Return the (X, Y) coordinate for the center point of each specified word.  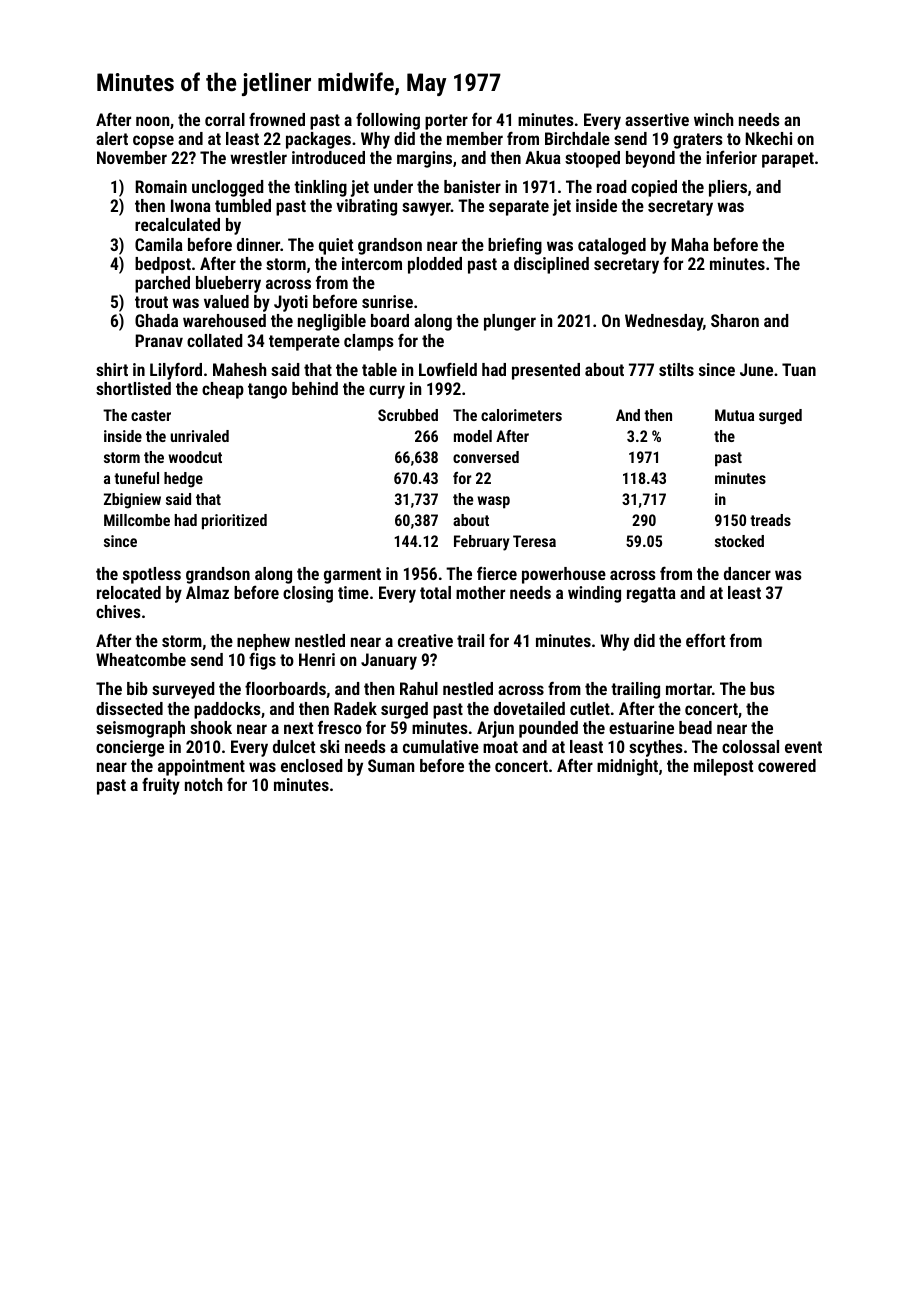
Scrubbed (408, 415)
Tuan (799, 369)
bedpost (163, 265)
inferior (731, 157)
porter (446, 122)
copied (654, 188)
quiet (336, 246)
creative (425, 640)
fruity (161, 786)
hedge (183, 480)
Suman (391, 765)
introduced (328, 157)
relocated (129, 592)
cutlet (590, 708)
